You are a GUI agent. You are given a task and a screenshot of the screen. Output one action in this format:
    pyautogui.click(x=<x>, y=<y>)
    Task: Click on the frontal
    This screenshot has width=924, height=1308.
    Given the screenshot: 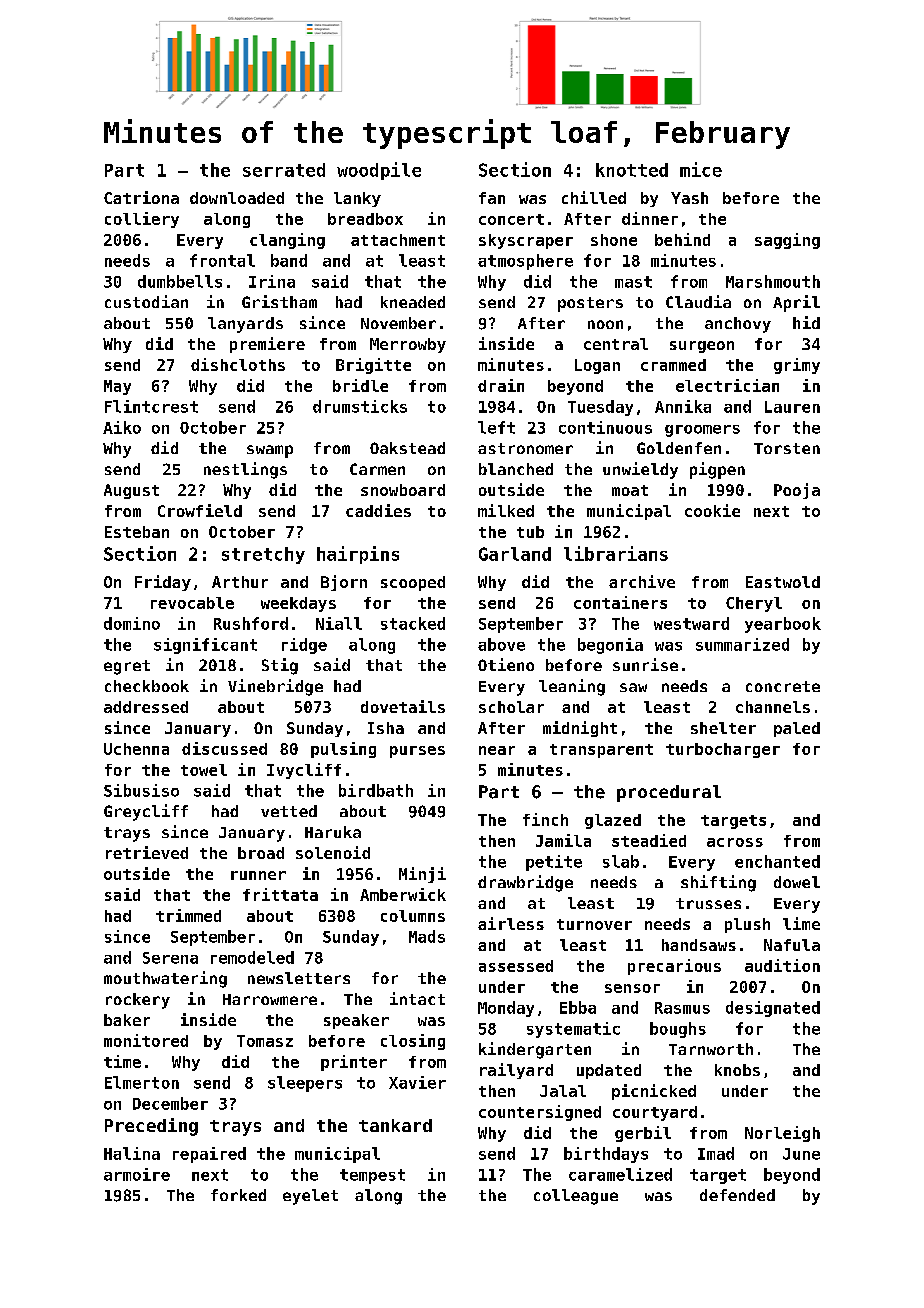 What is the action you would take?
    pyautogui.click(x=222, y=260)
